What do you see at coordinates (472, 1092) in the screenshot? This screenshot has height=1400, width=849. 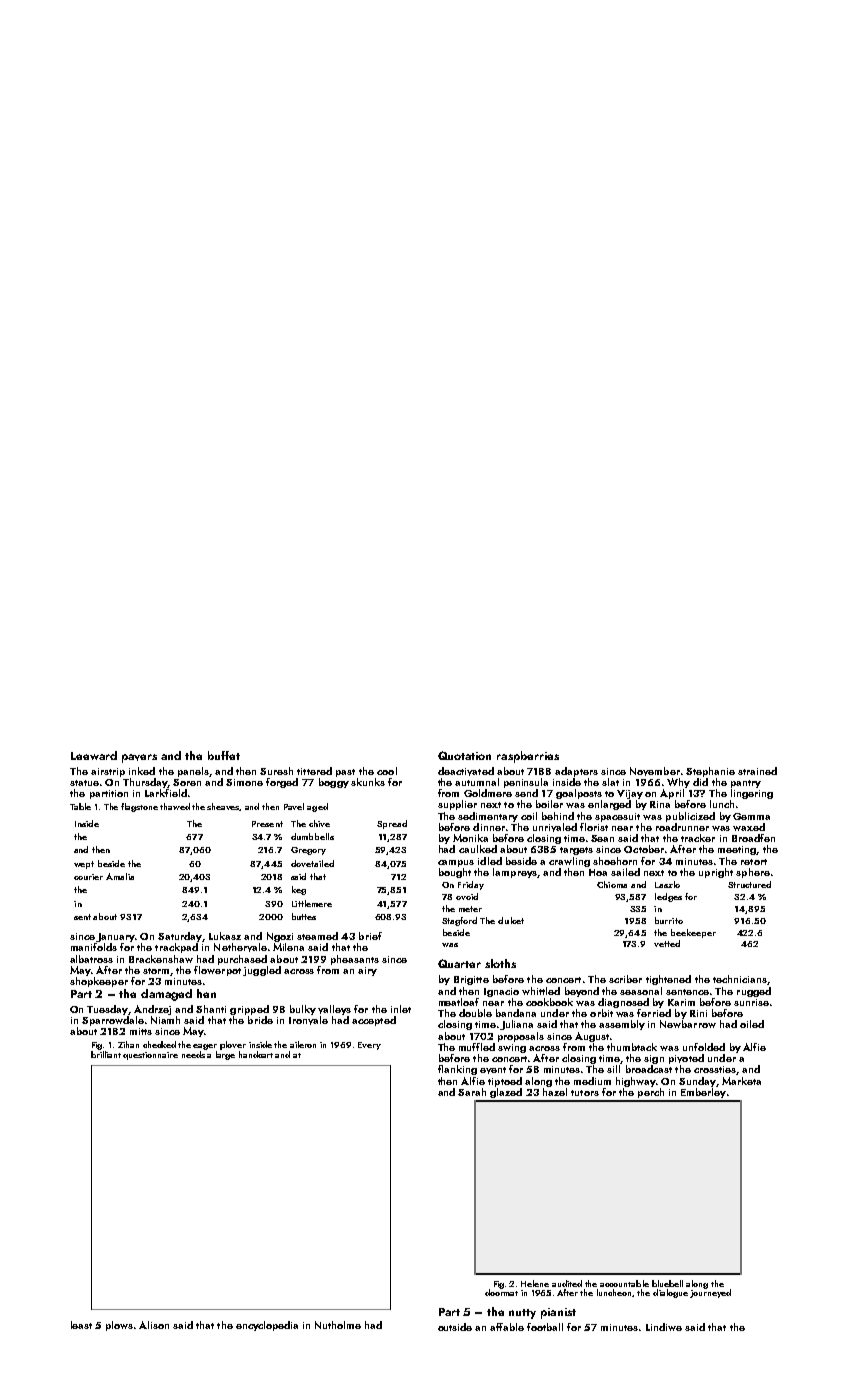 I see `Sarah` at bounding box center [472, 1092].
